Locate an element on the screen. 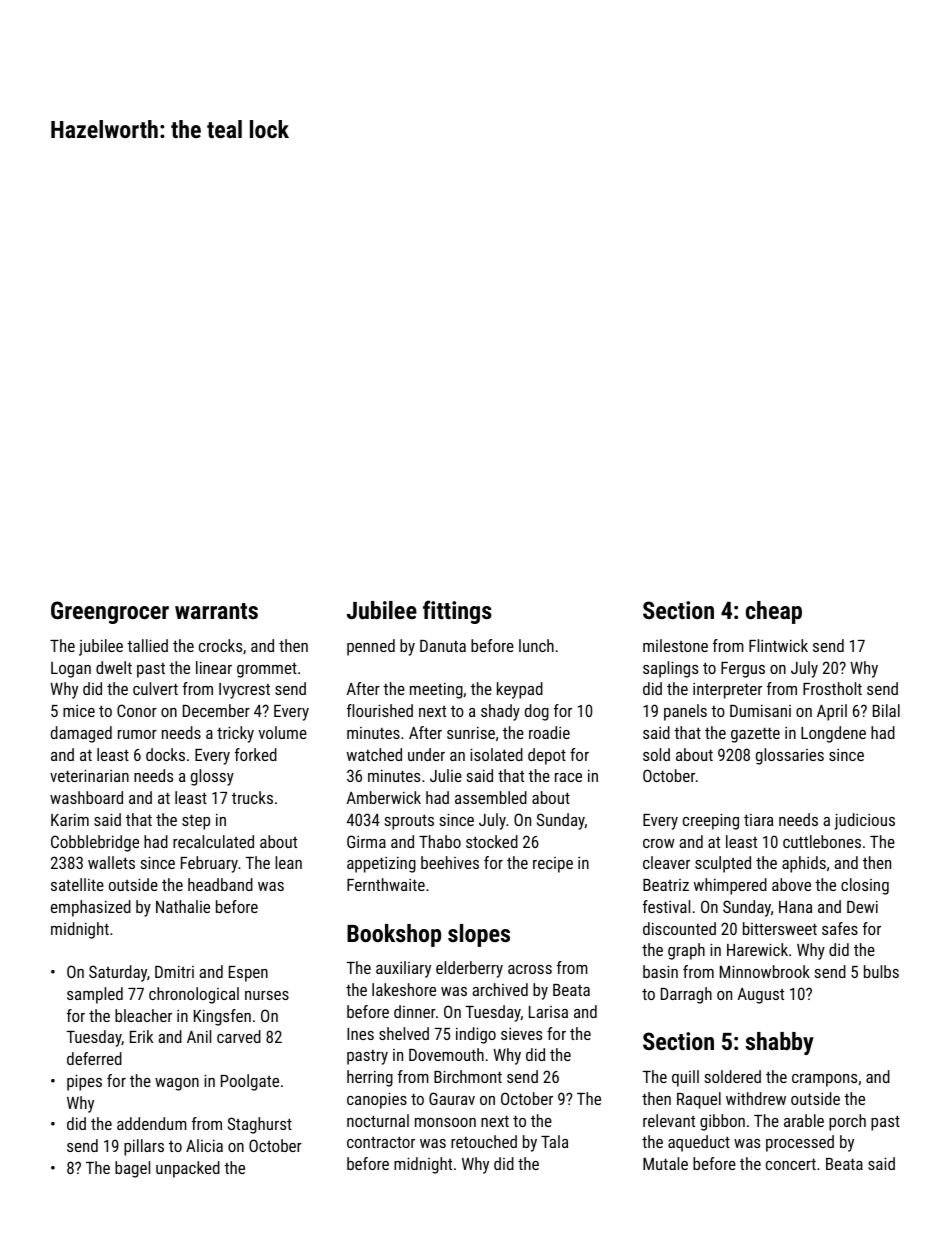 The image size is (952, 1233). Greengrocer is located at coordinates (110, 612).
